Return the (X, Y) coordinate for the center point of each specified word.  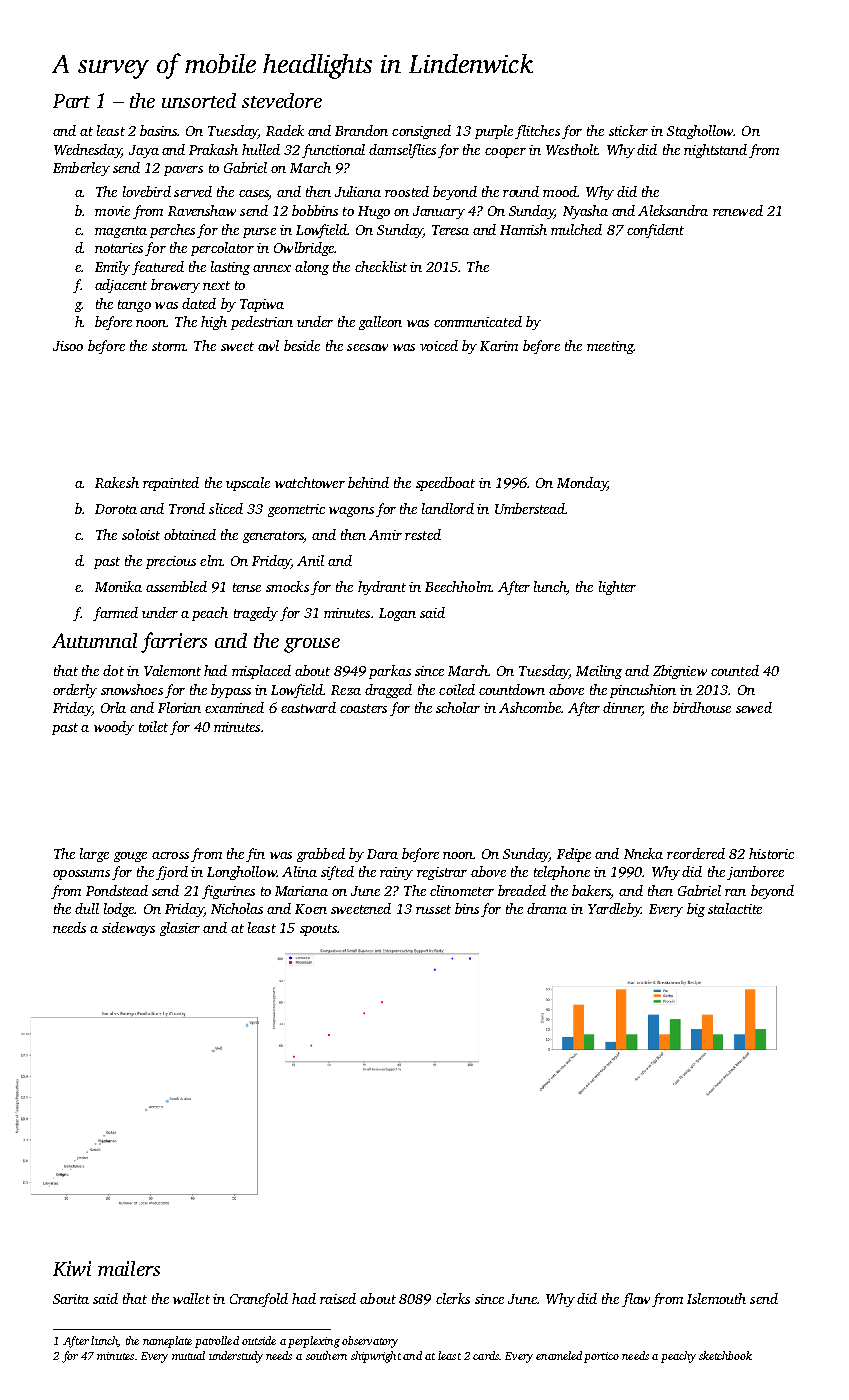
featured (158, 268)
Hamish (523, 229)
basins (159, 130)
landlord (448, 508)
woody (114, 728)
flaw (636, 1300)
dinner (622, 709)
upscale (248, 484)
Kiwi (72, 1268)
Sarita (71, 1299)
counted (735, 670)
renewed (738, 210)
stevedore (282, 100)
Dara (382, 854)
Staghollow (700, 132)
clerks (453, 1298)
